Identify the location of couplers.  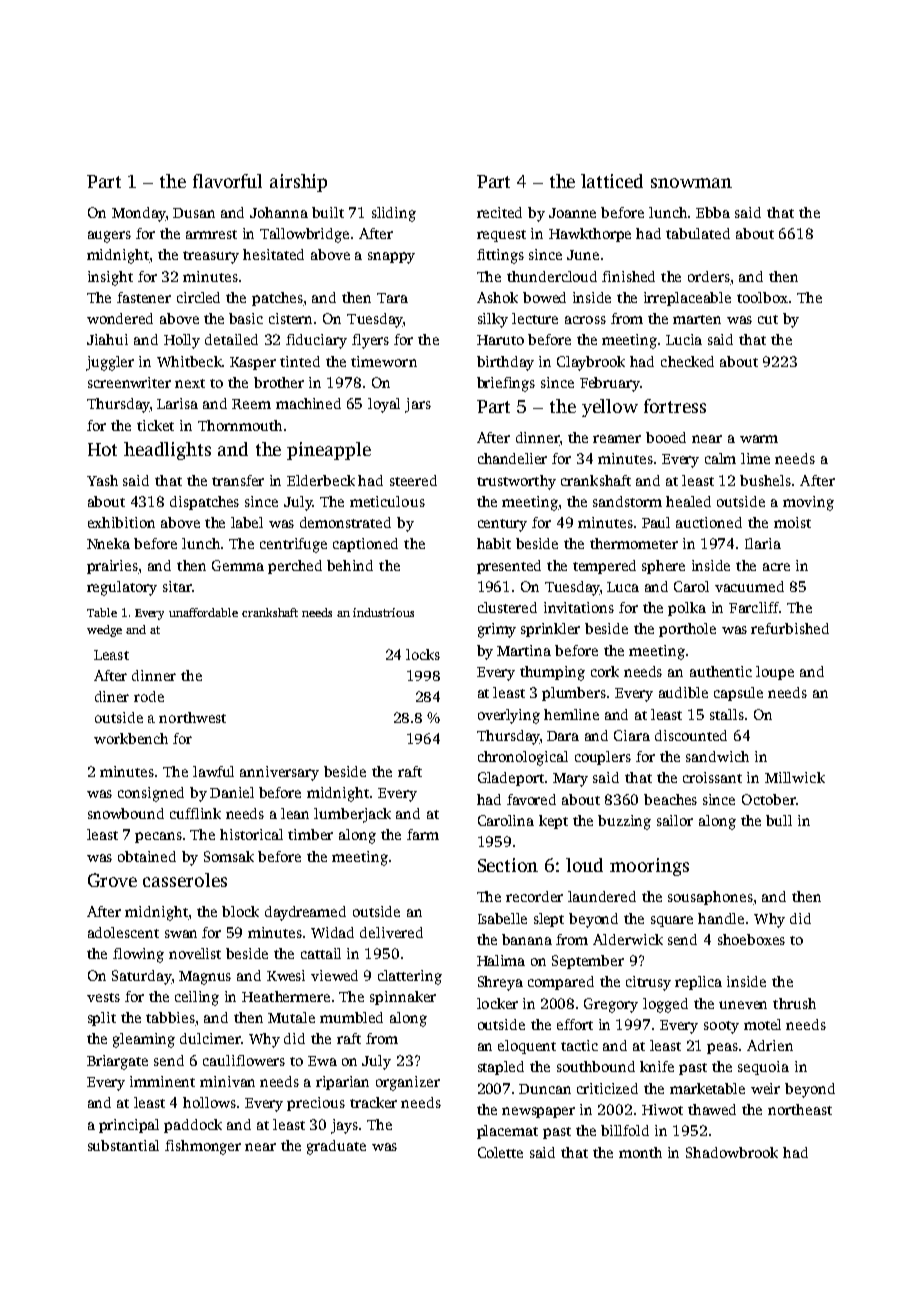
(603, 758).
